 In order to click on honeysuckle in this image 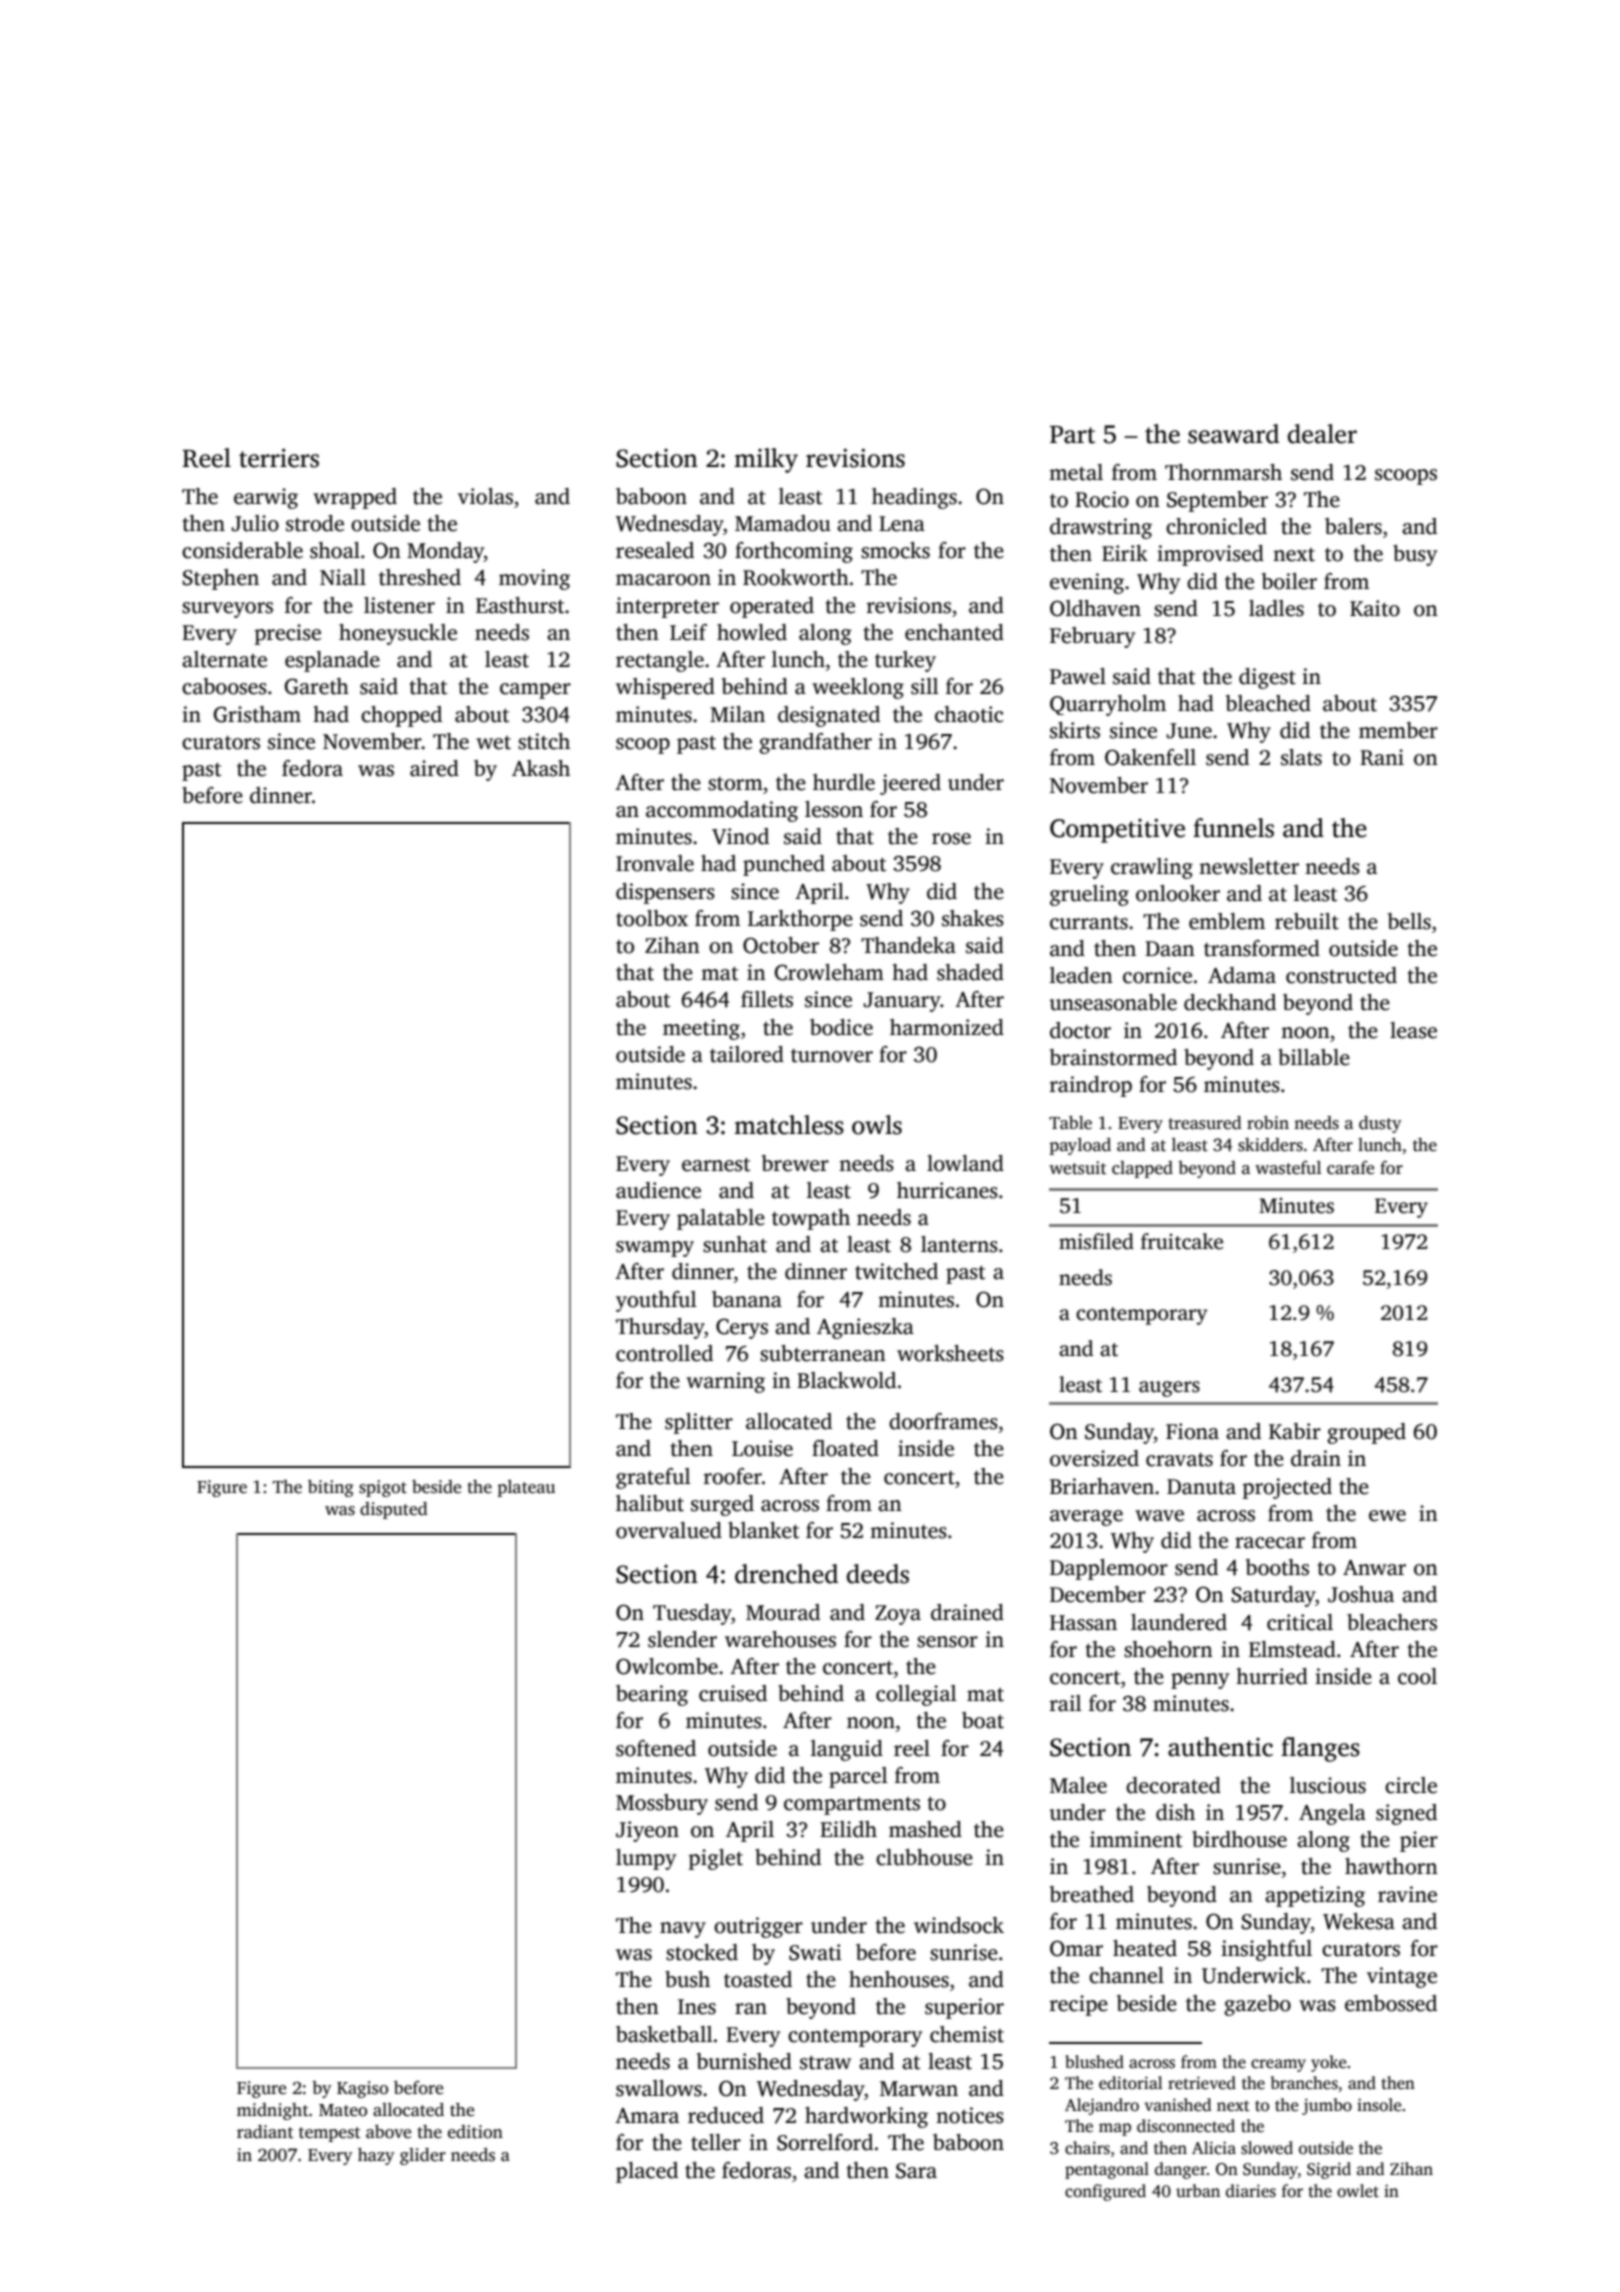, I will do `click(398, 634)`.
